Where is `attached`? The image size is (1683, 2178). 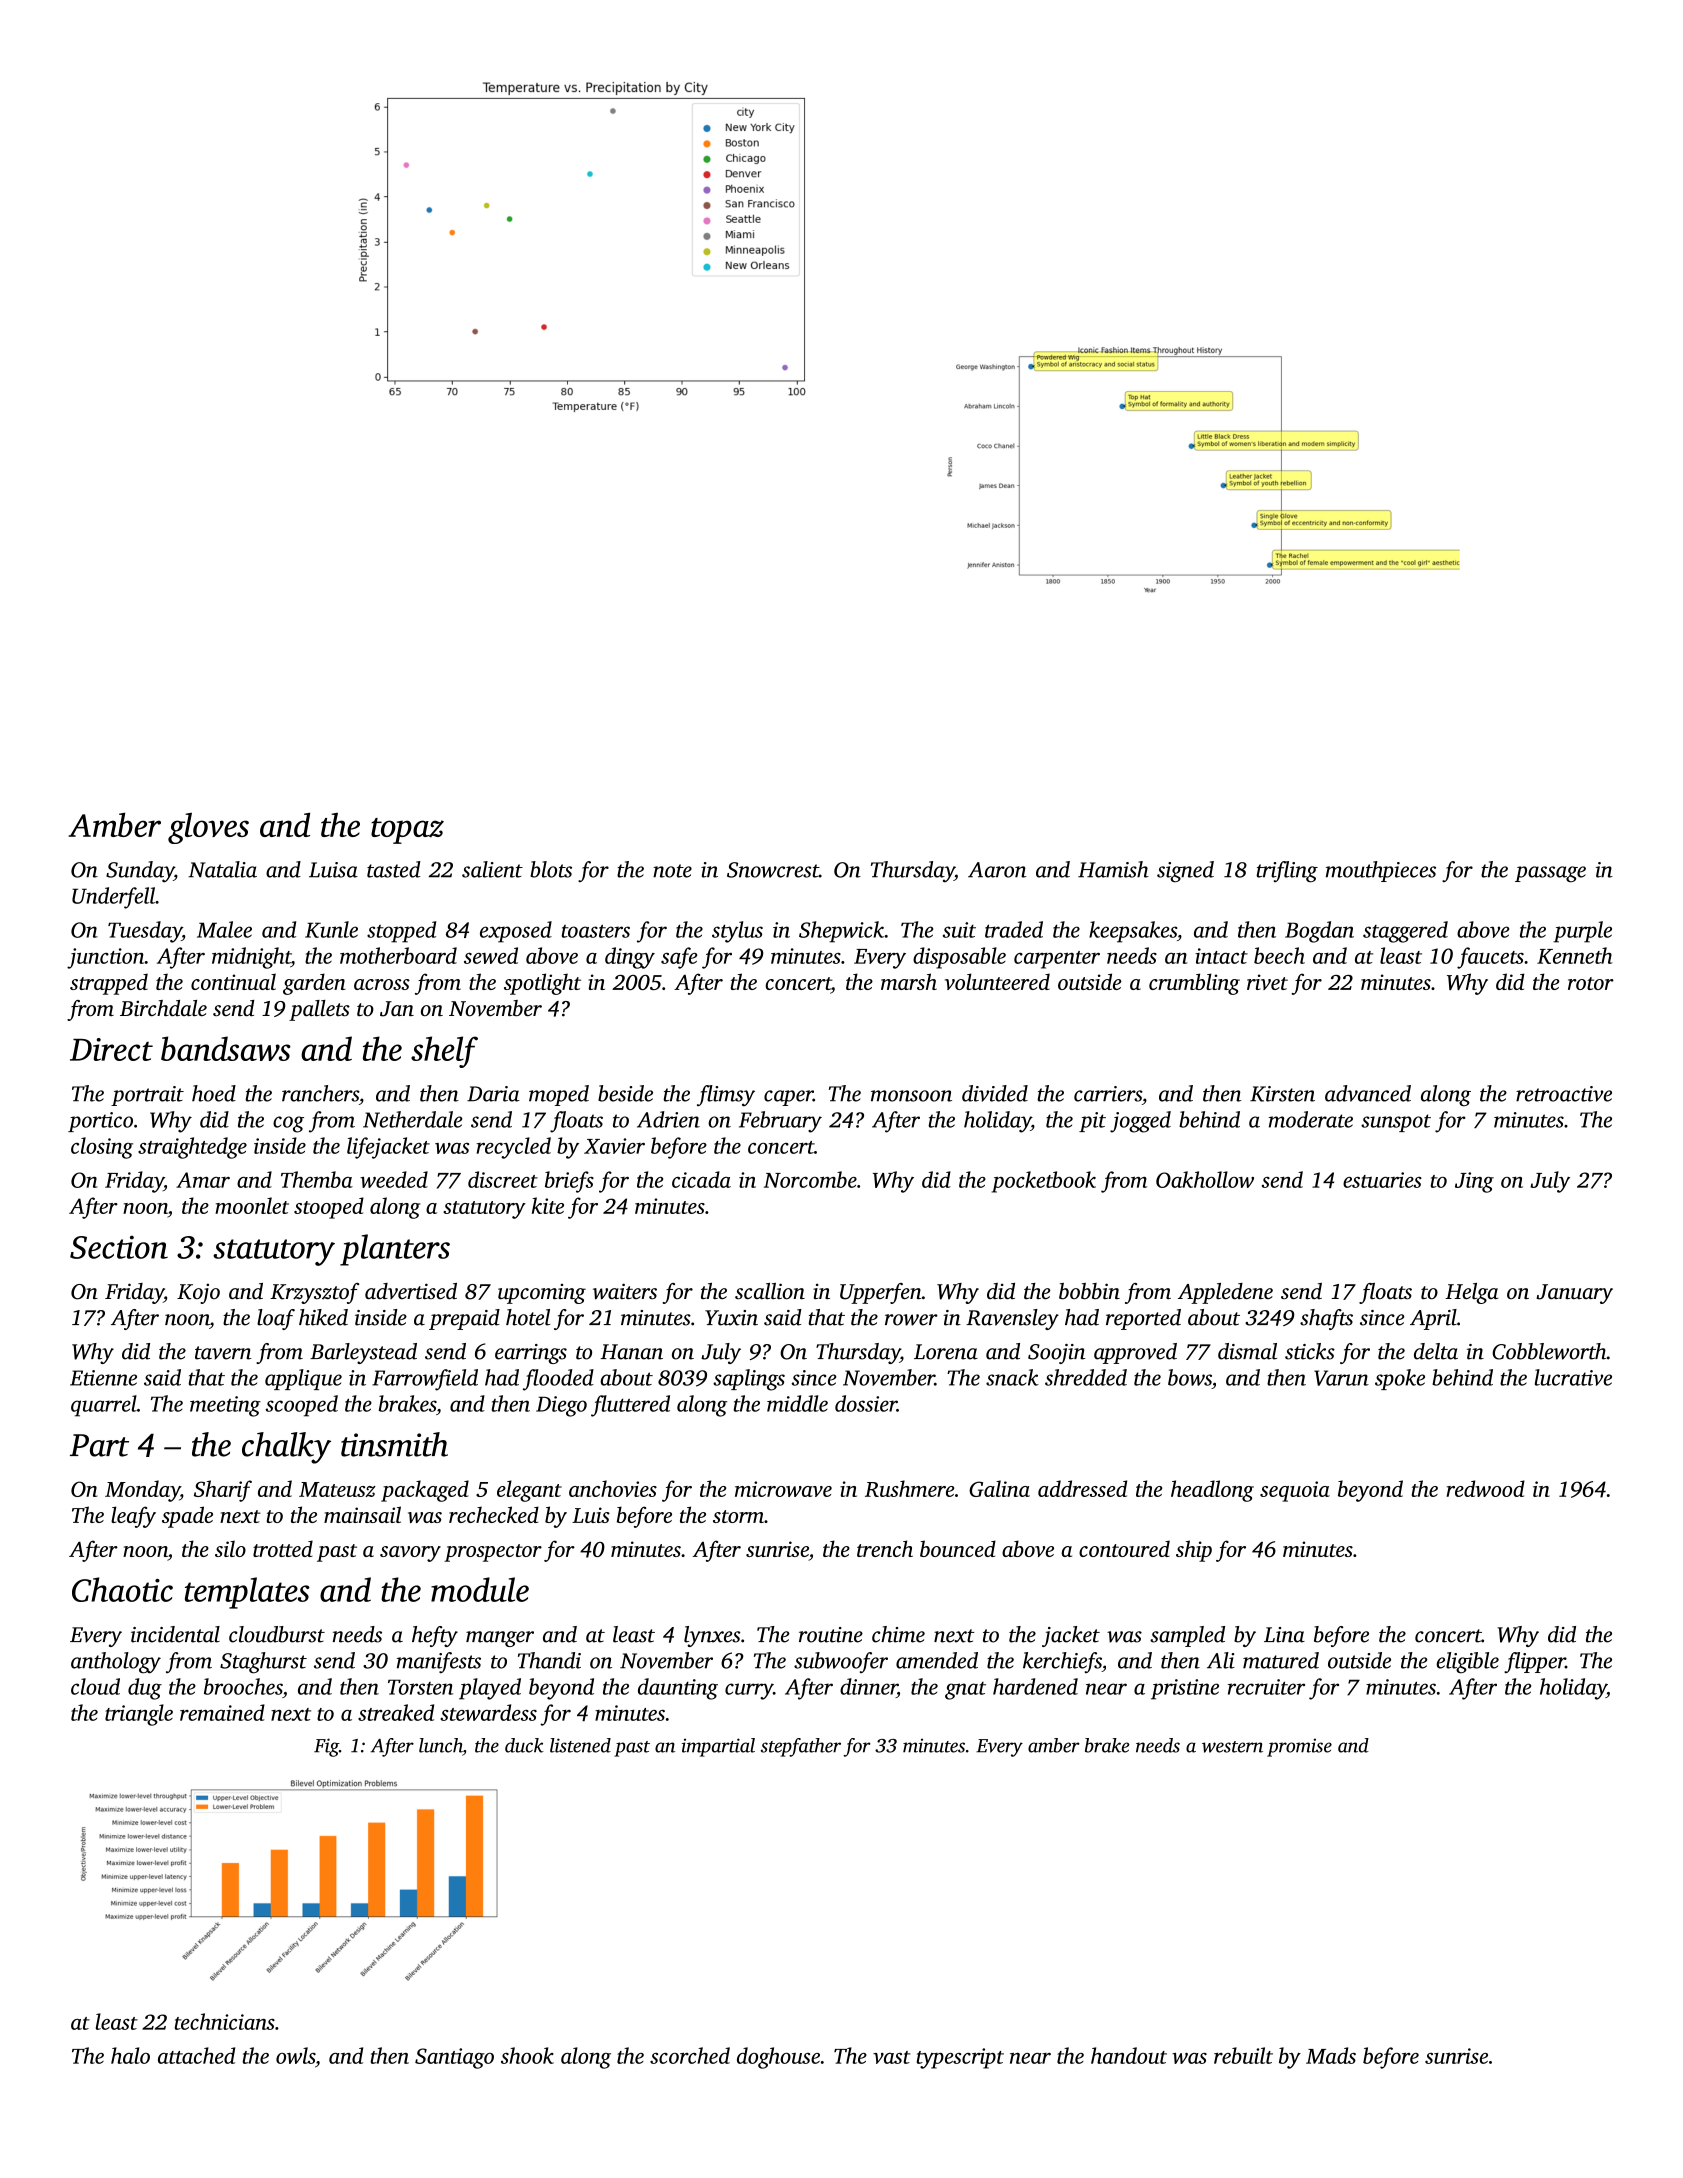
attached is located at coordinates (196, 2055).
